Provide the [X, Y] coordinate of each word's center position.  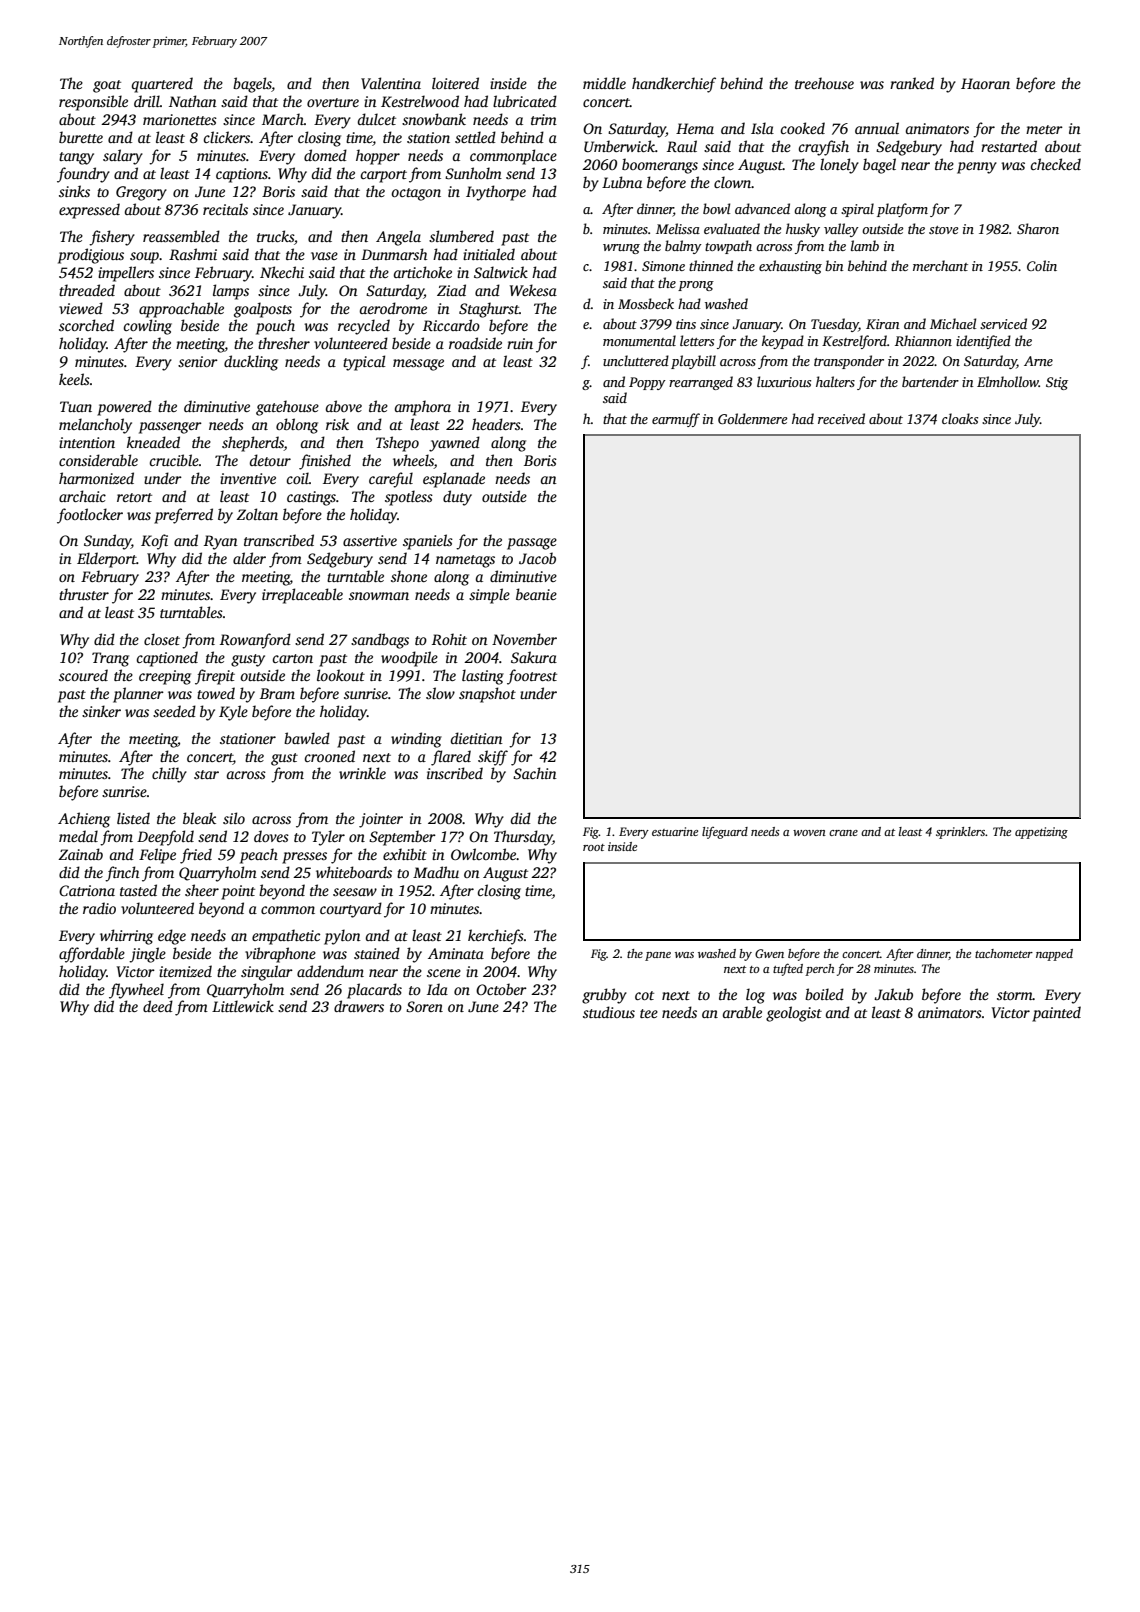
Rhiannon [923, 340]
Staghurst [489, 310]
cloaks [960, 418]
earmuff [676, 420]
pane [658, 956]
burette [81, 137]
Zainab [80, 854]
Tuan [76, 406]
